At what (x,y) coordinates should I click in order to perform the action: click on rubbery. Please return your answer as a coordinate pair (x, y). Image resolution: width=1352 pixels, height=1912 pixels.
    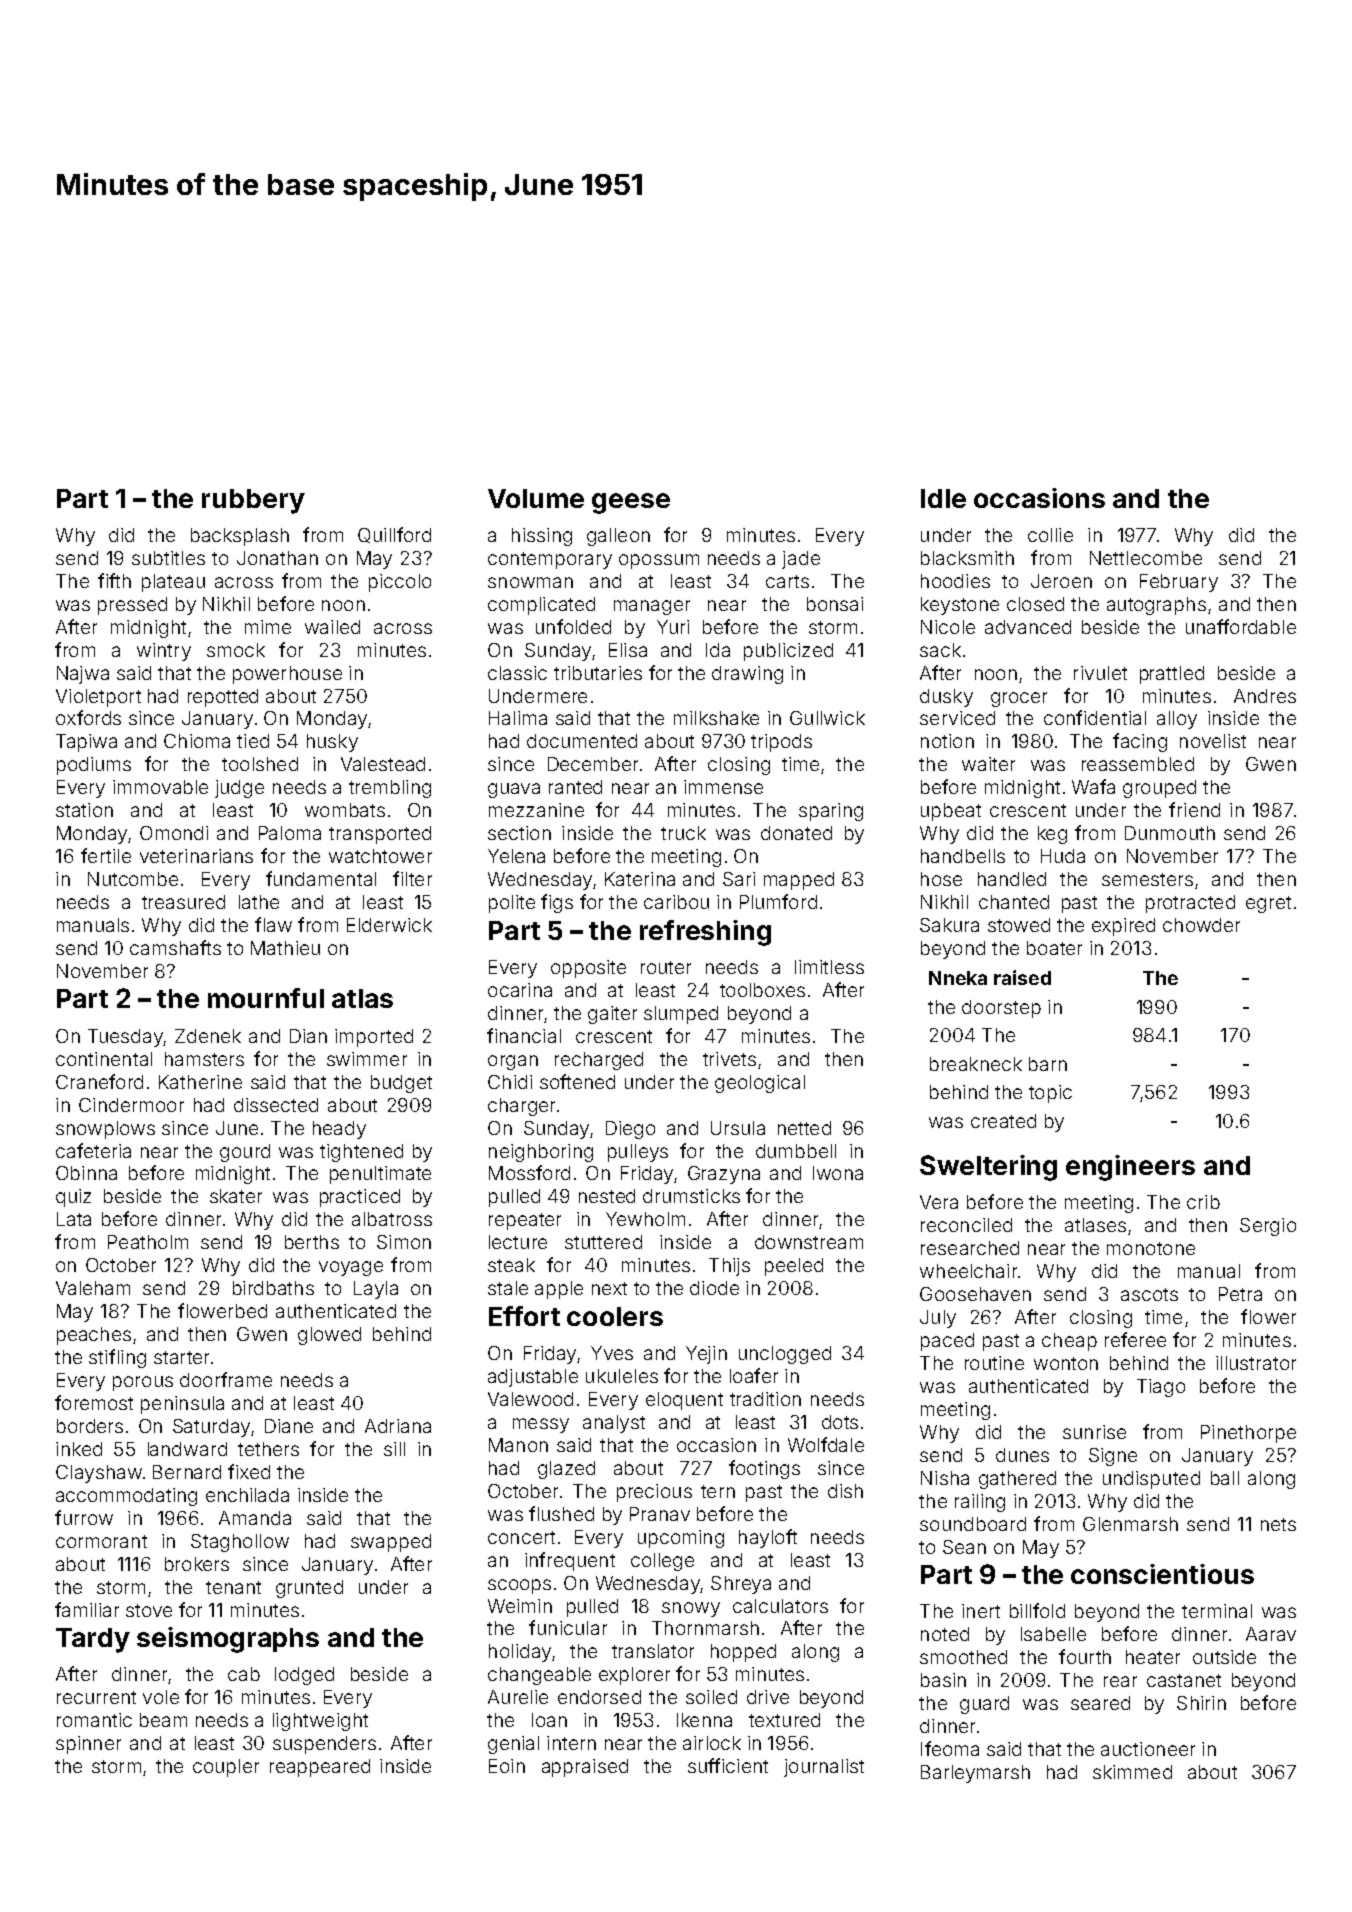
    Looking at the image, I should click on (253, 501).
